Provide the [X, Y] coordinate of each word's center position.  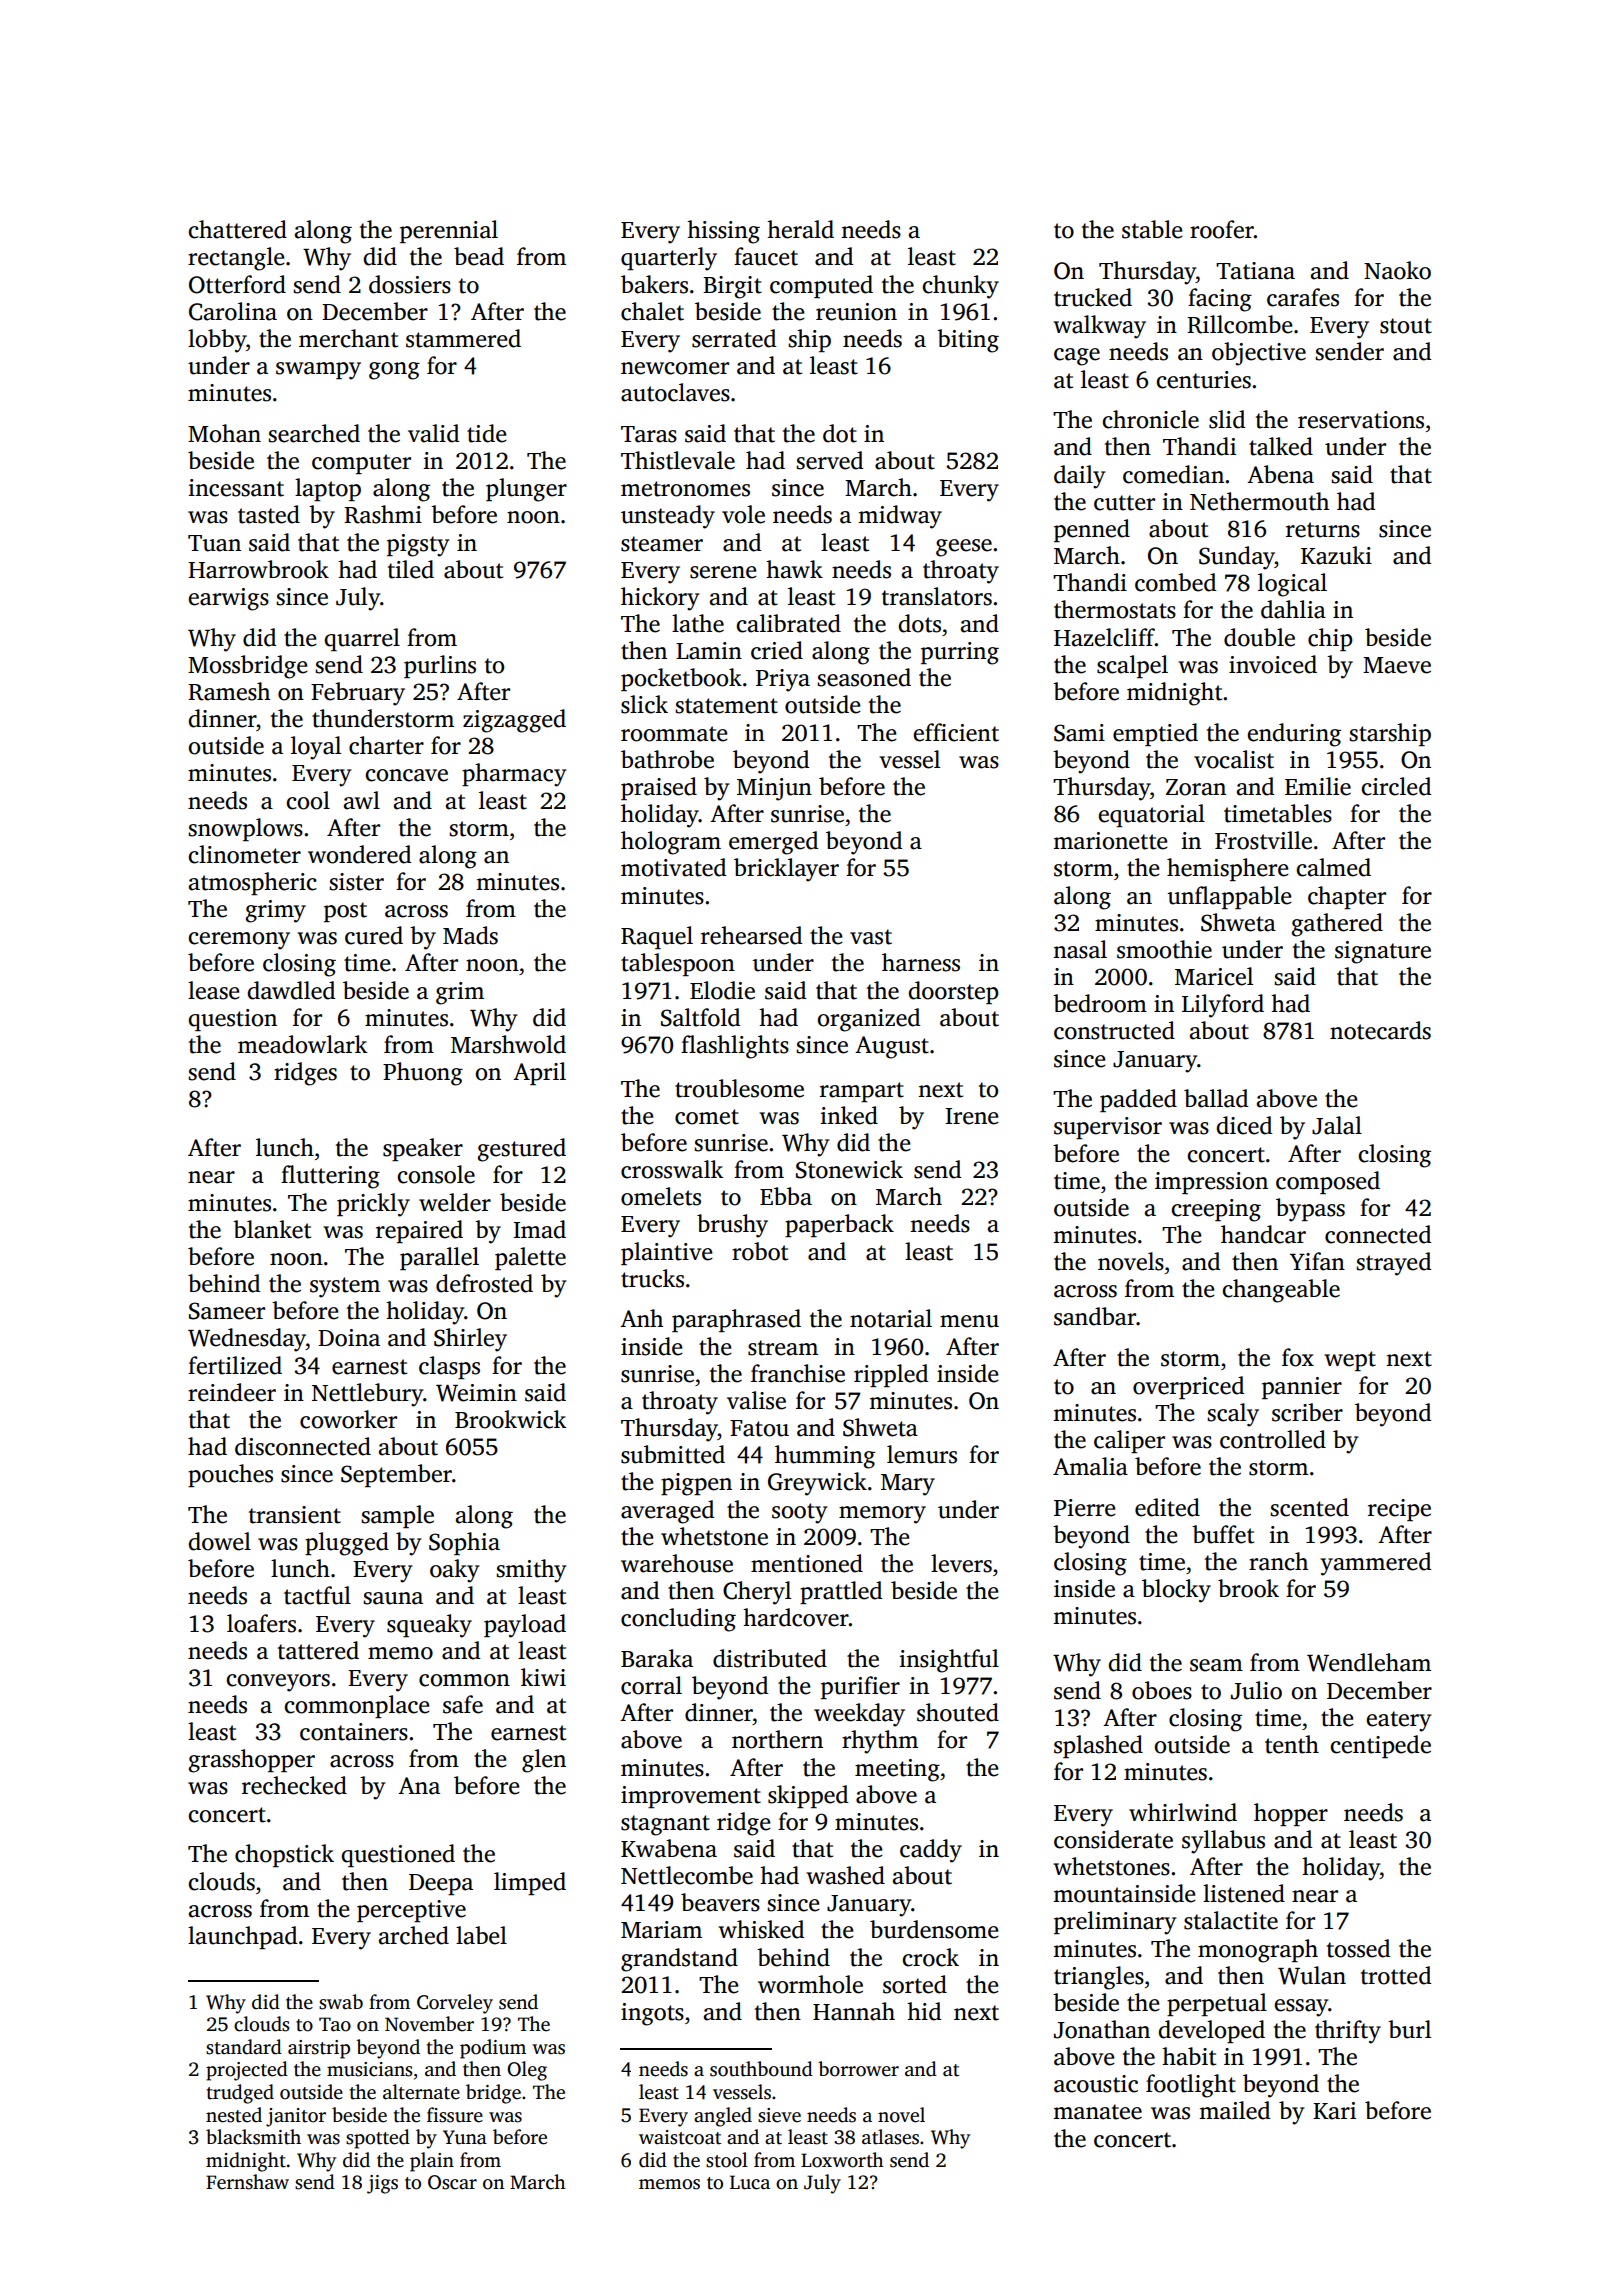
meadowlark [302, 1044]
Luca [750, 2182]
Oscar [452, 2182]
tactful [317, 1595]
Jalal [1337, 1125]
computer [361, 464]
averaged [667, 1512]
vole [743, 514]
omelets [661, 1196]
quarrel [362, 639]
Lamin [709, 651]
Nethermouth [1259, 501]
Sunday [1237, 558]
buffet [1223, 1534]
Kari [1334, 2111]
